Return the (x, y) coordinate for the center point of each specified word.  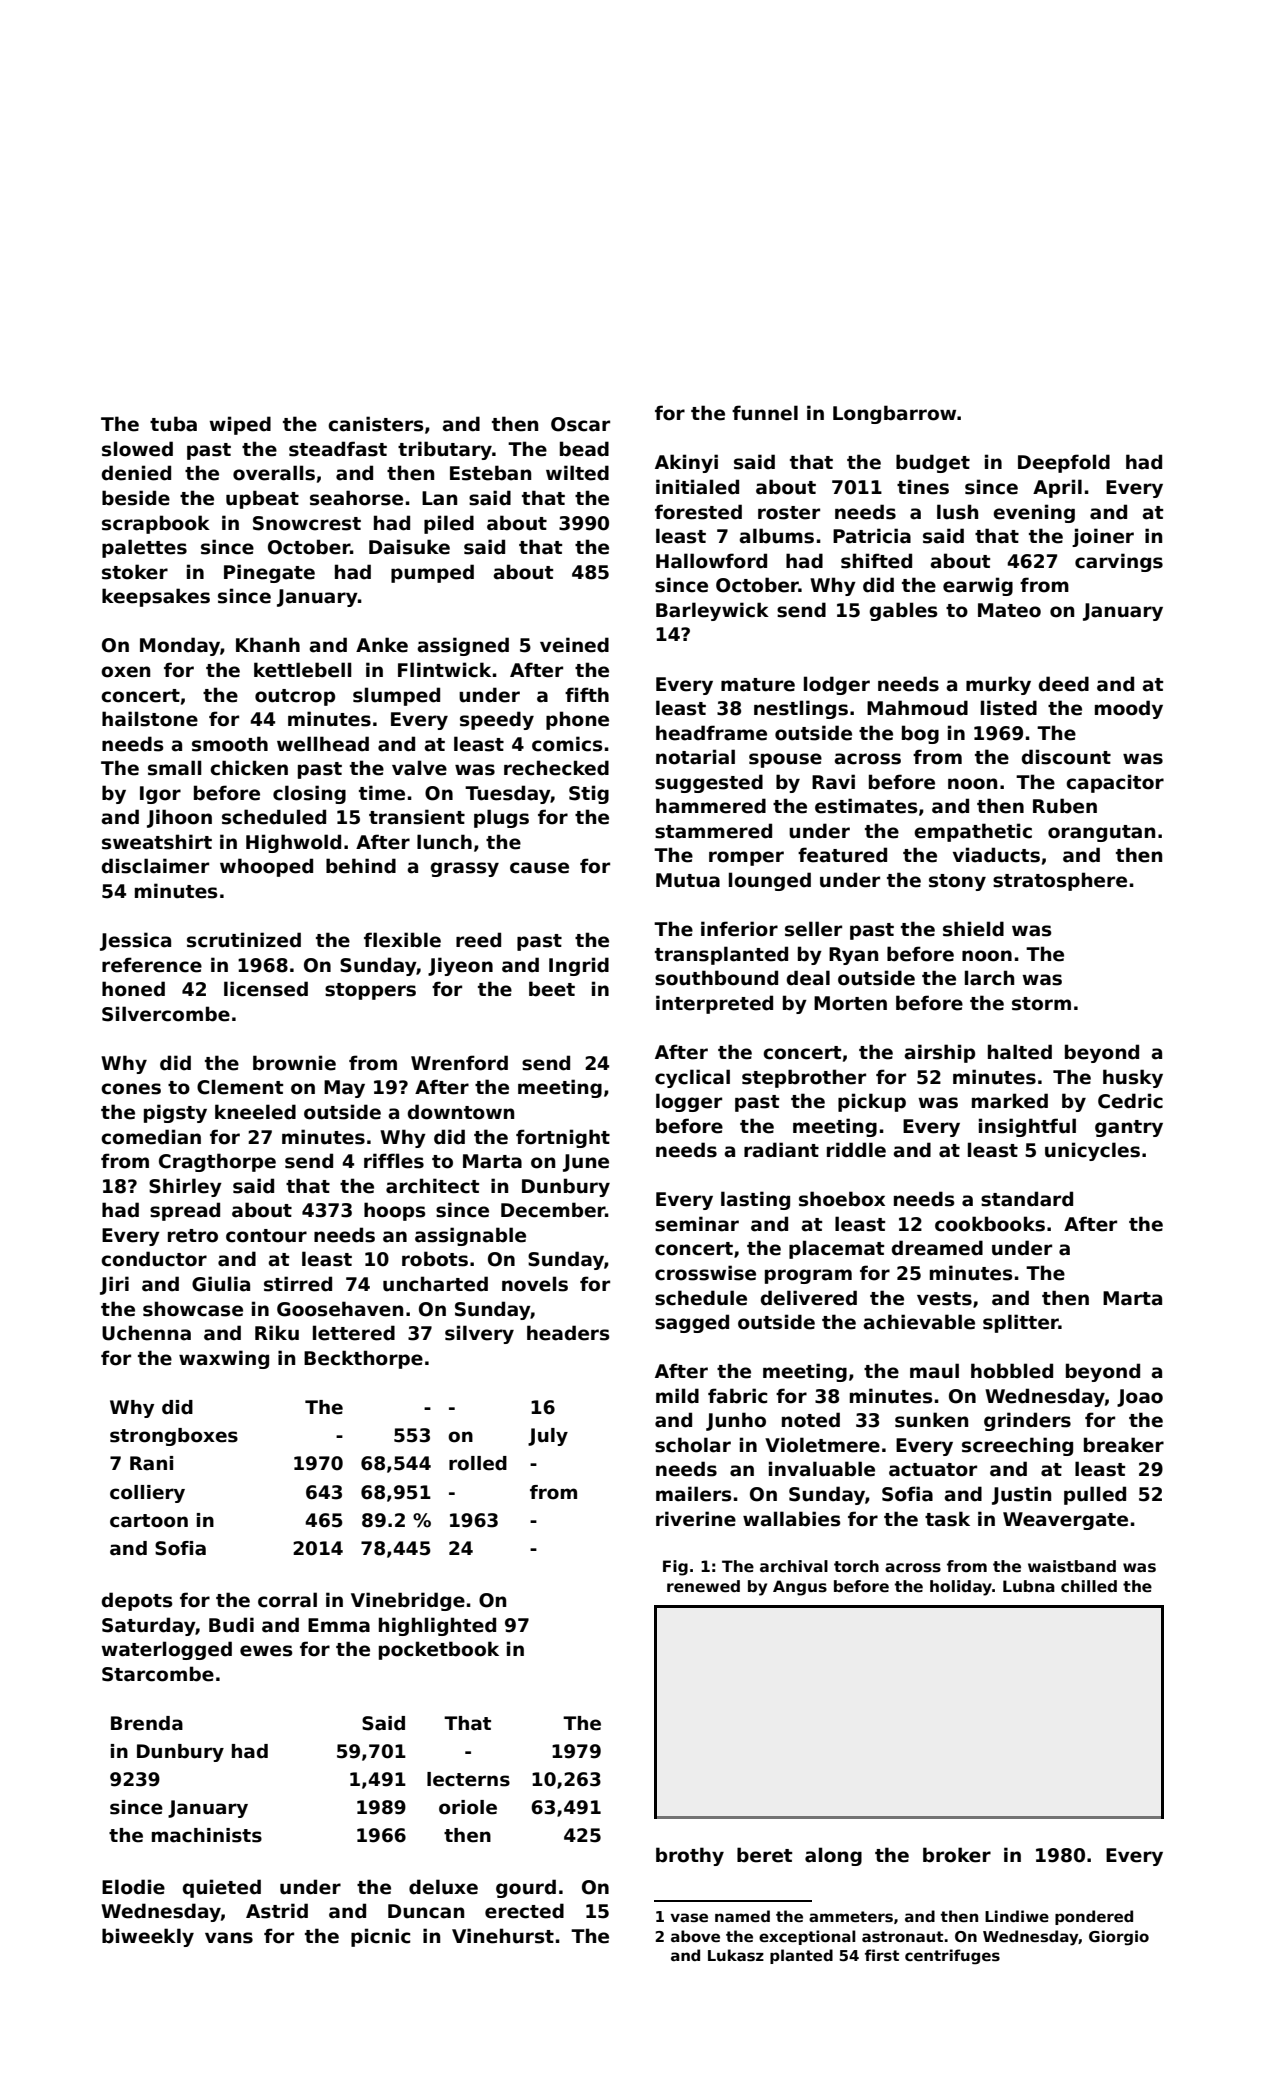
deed (1064, 684)
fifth (587, 694)
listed (1009, 708)
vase (689, 1917)
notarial (695, 757)
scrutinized (244, 940)
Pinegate (269, 573)
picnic (380, 1937)
